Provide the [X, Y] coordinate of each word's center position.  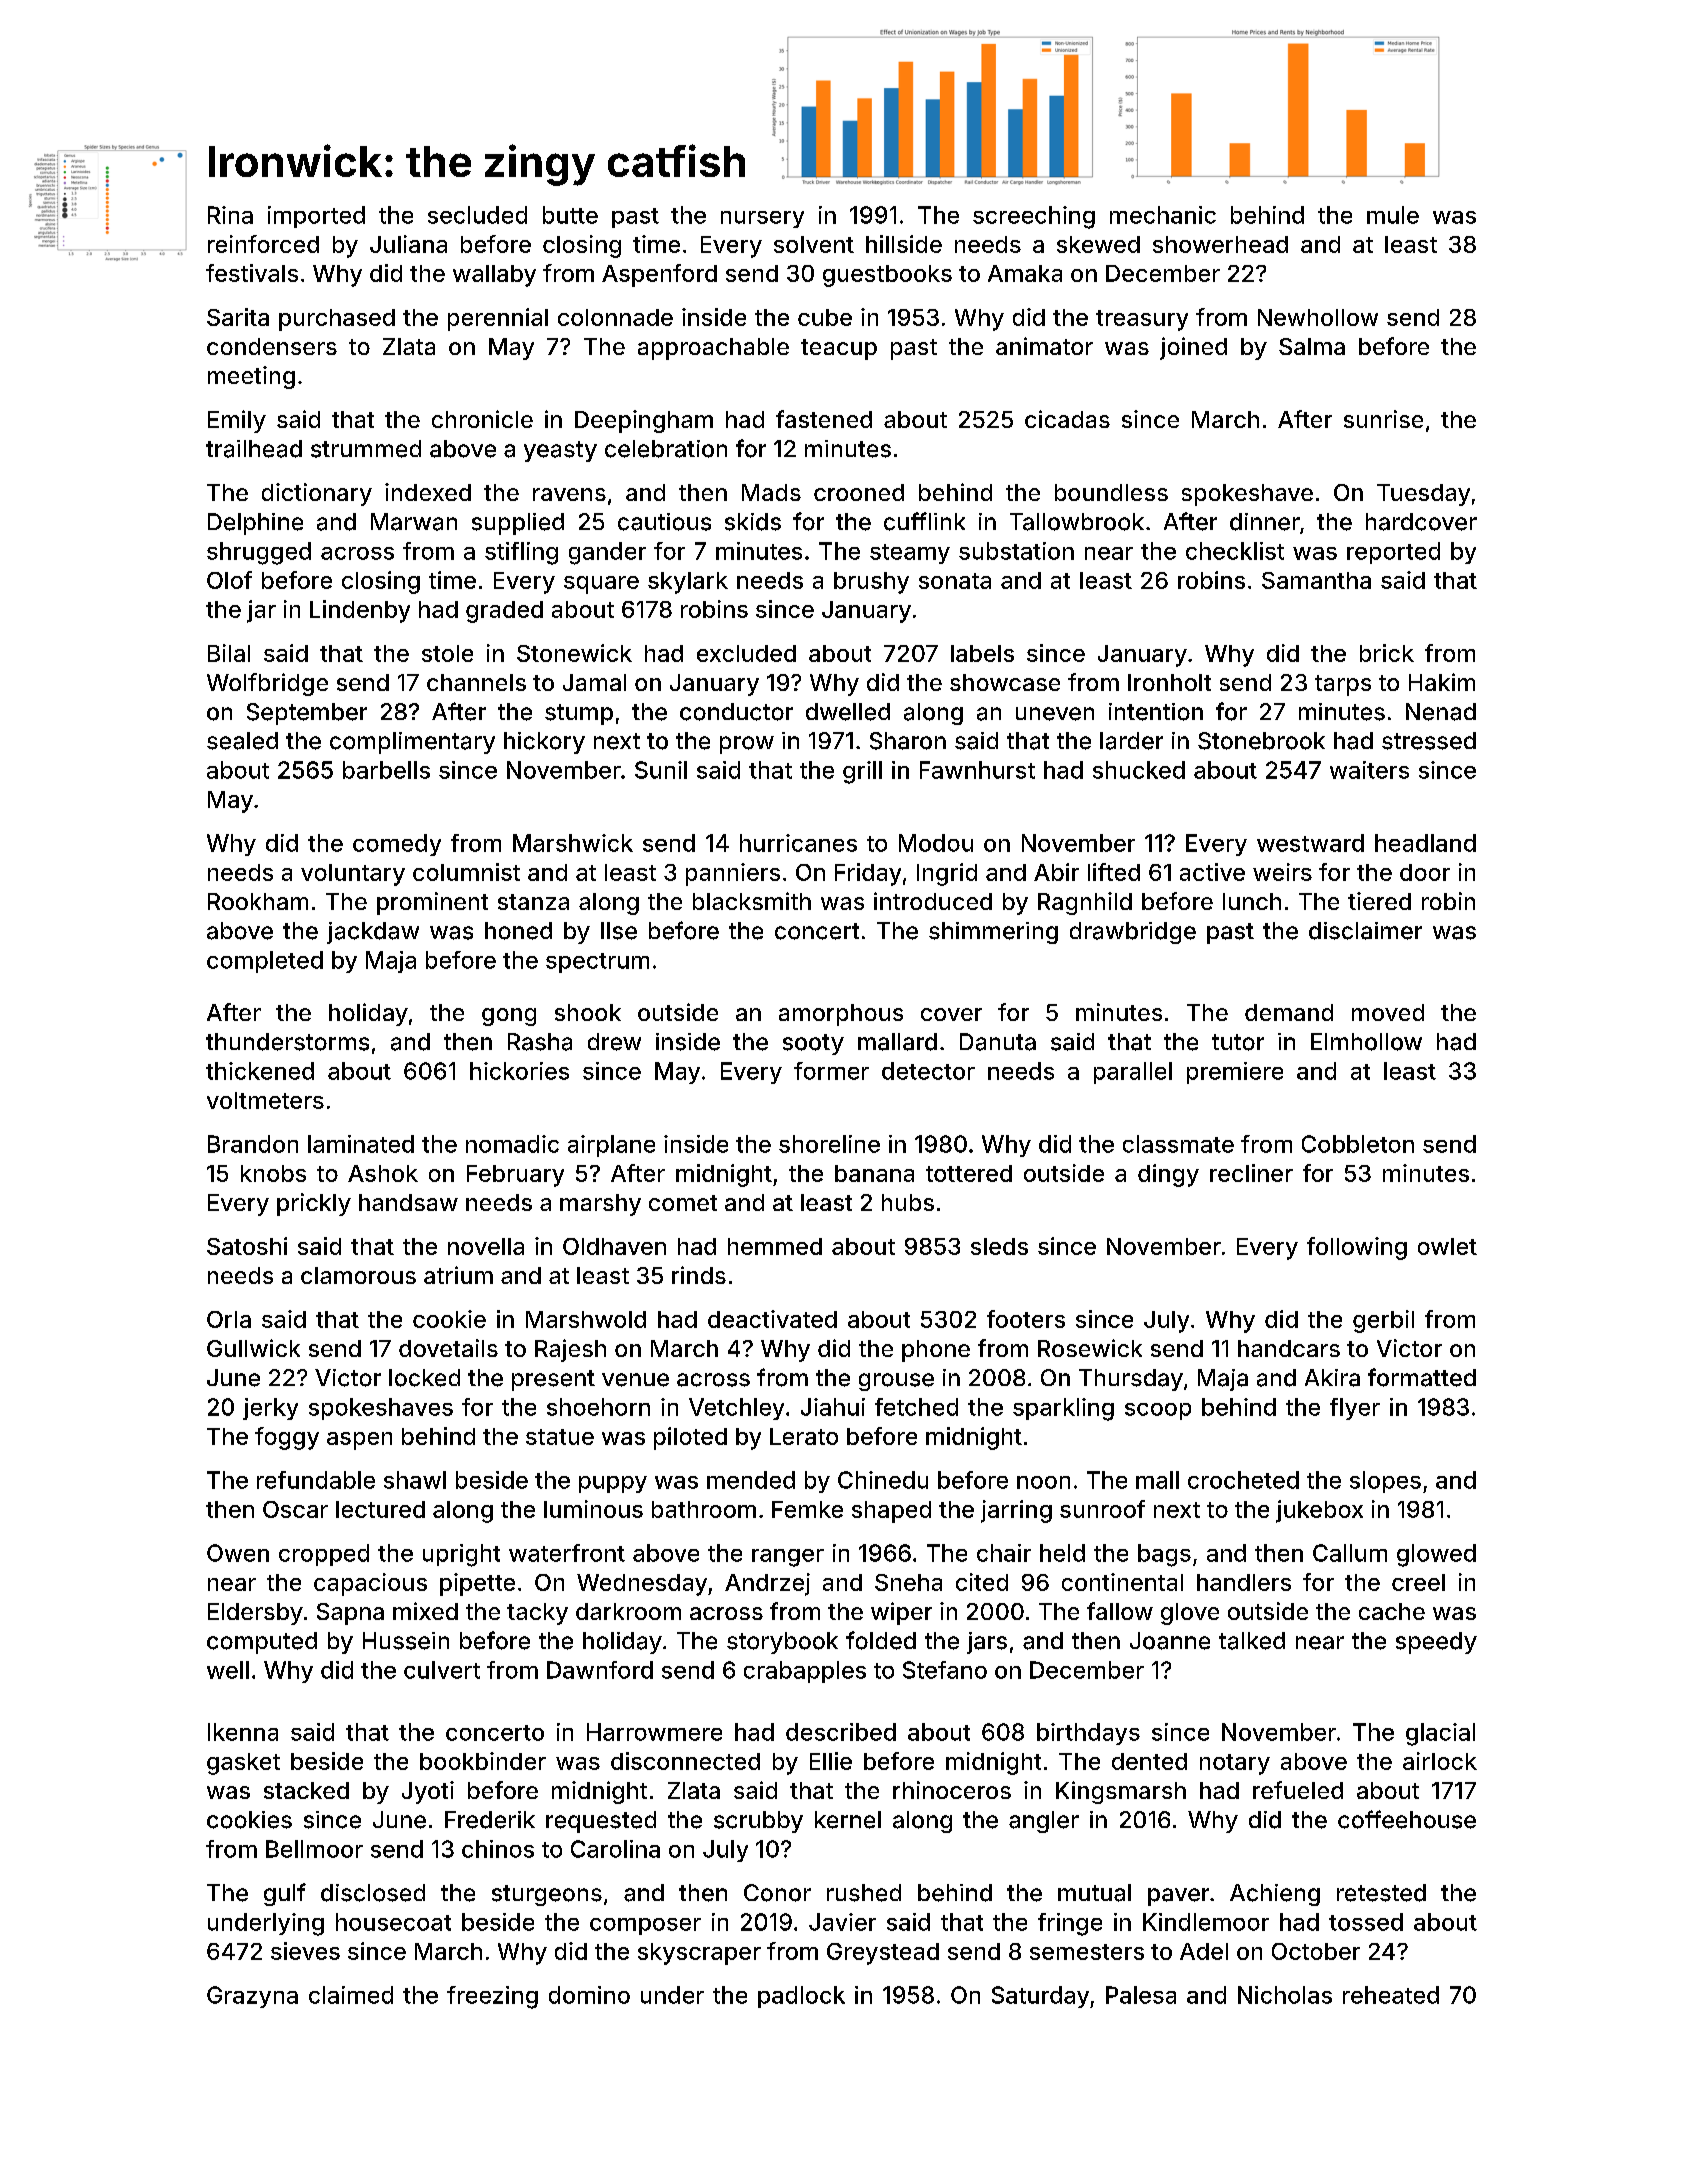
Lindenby [360, 611]
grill [862, 772]
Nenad [1441, 712]
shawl [415, 1480]
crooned [859, 492]
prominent [432, 903]
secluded [477, 215]
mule [1393, 215]
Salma [1312, 346]
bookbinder [483, 1761]
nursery [762, 219]
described [841, 1732]
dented [1149, 1761]
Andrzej [767, 1584]
